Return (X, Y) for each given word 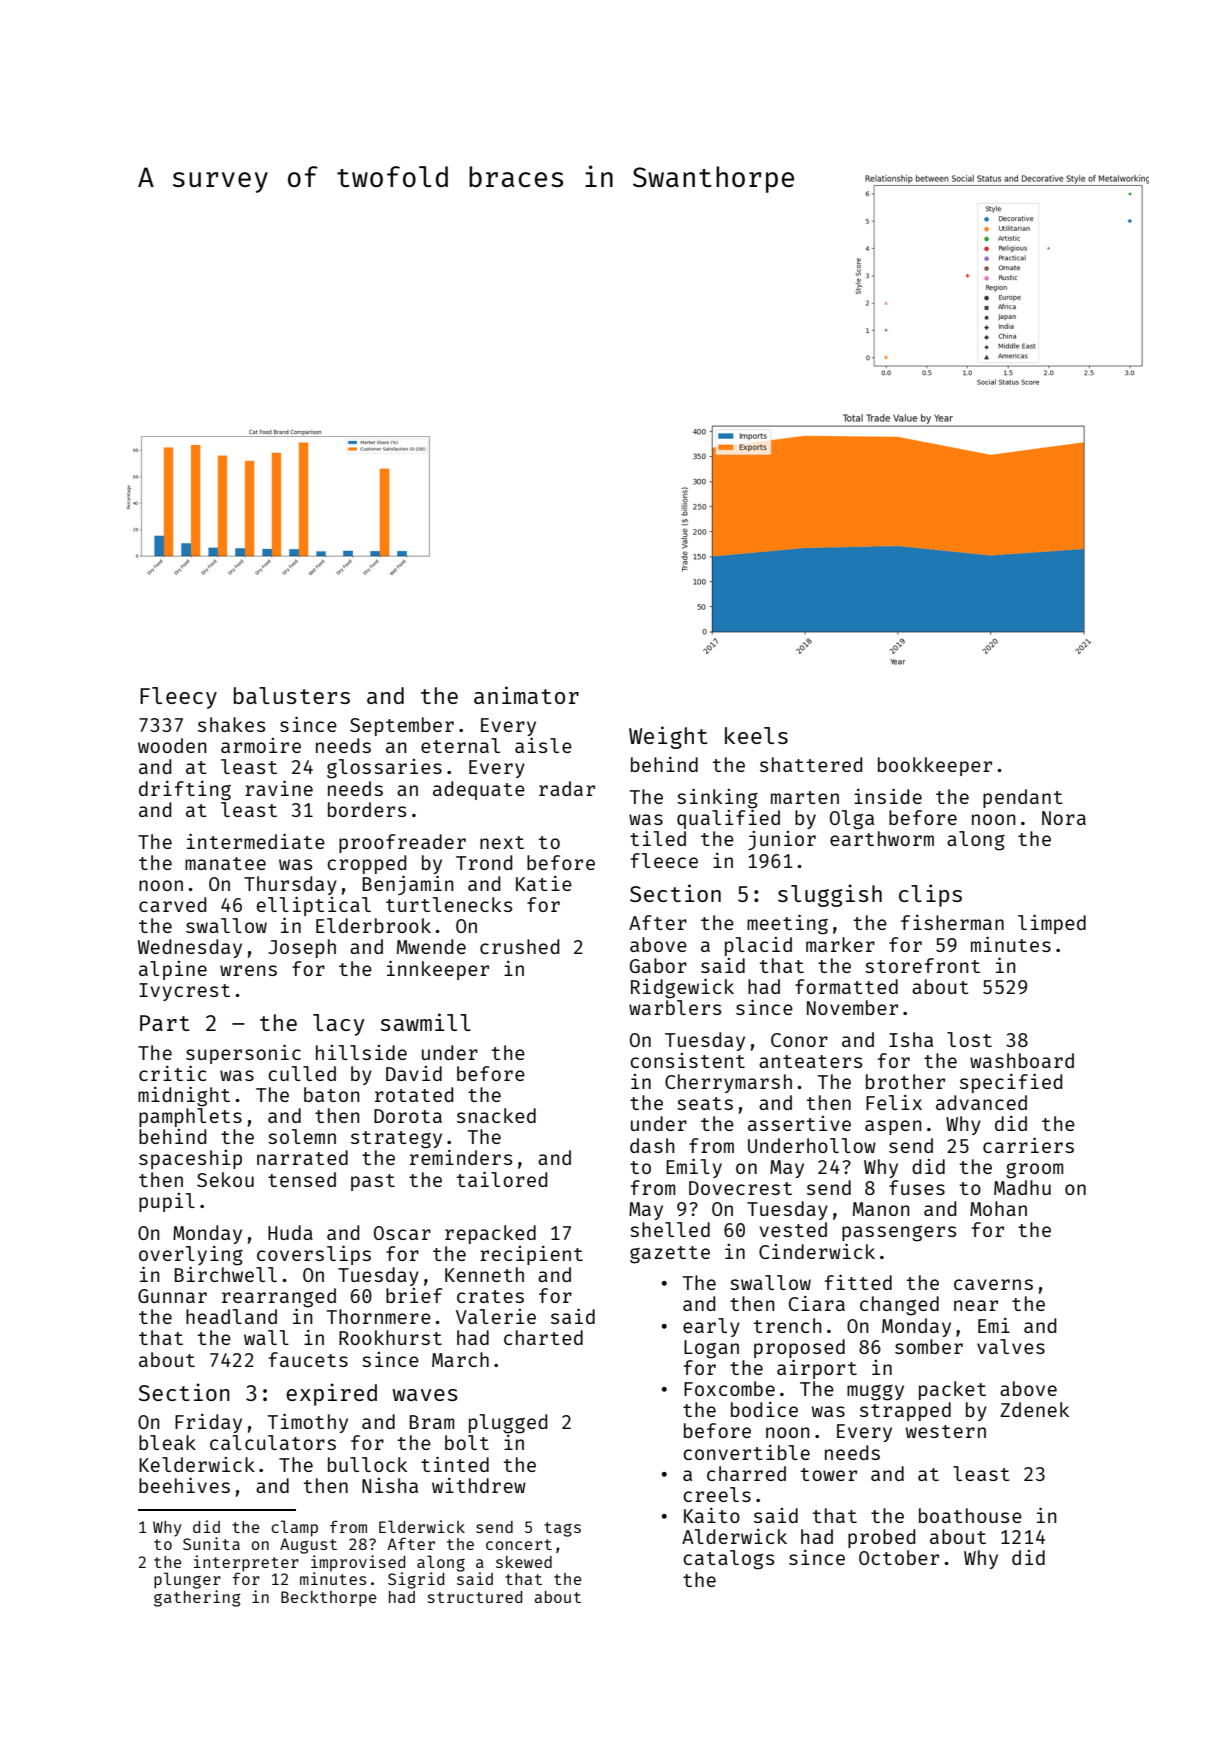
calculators (273, 1442)
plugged (508, 1424)
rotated (414, 1094)
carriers (1028, 1145)
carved (172, 904)
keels (756, 735)
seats (705, 1103)
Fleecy (178, 698)
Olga (852, 820)
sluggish (830, 895)
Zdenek (1034, 1409)
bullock (367, 1464)
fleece (664, 860)
